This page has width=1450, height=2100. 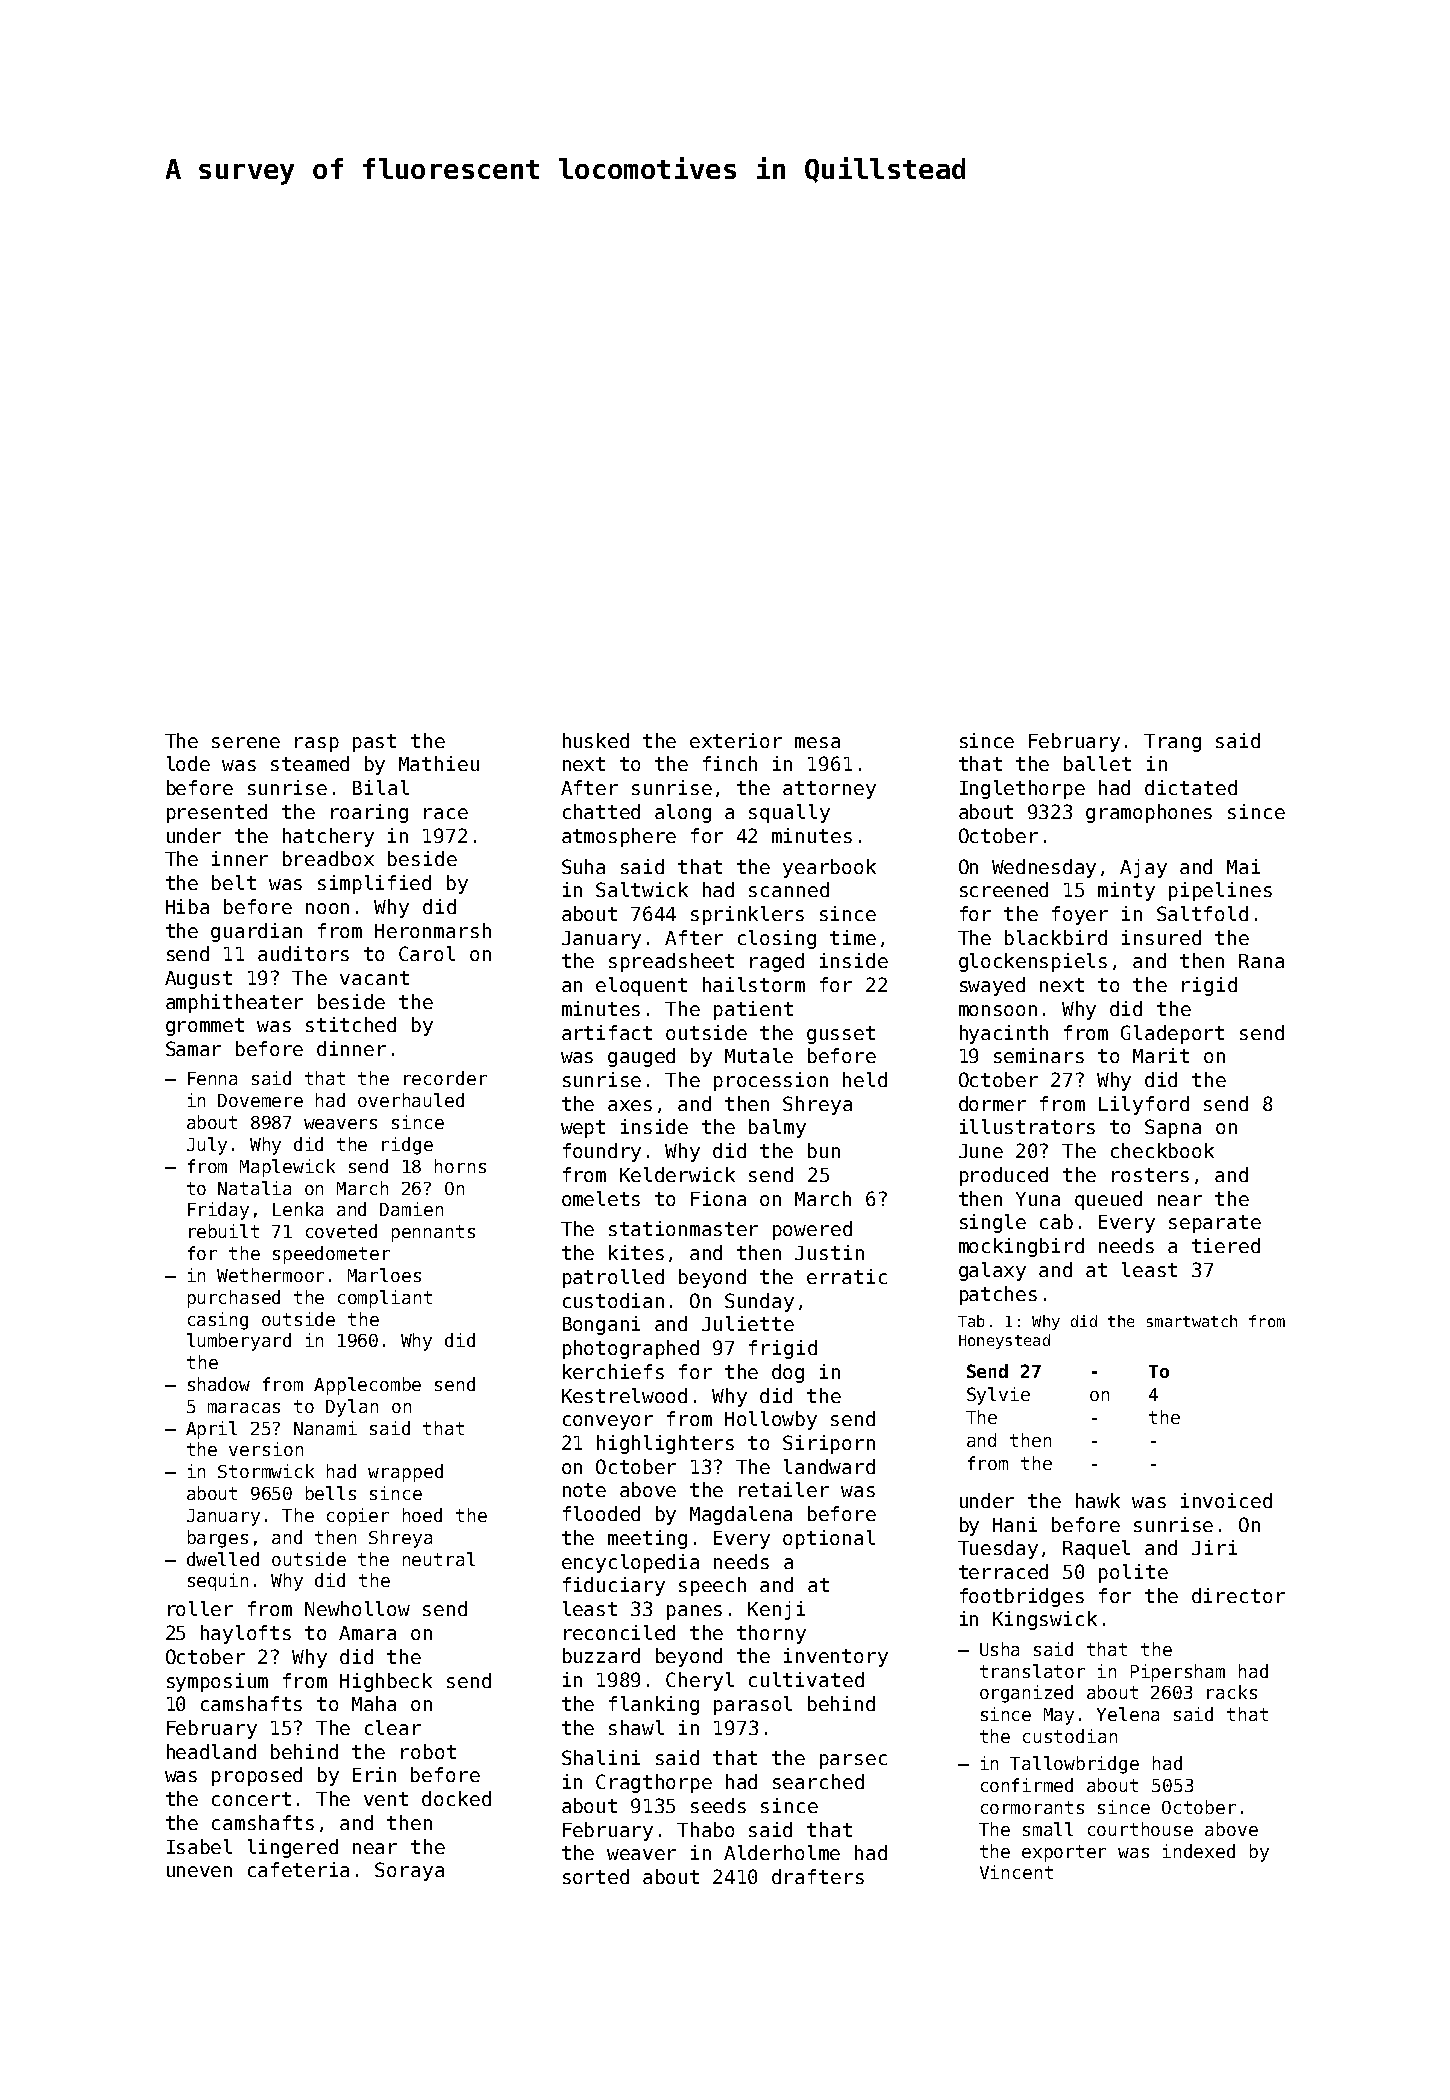 I want to click on invoiced, so click(x=1226, y=1500).
